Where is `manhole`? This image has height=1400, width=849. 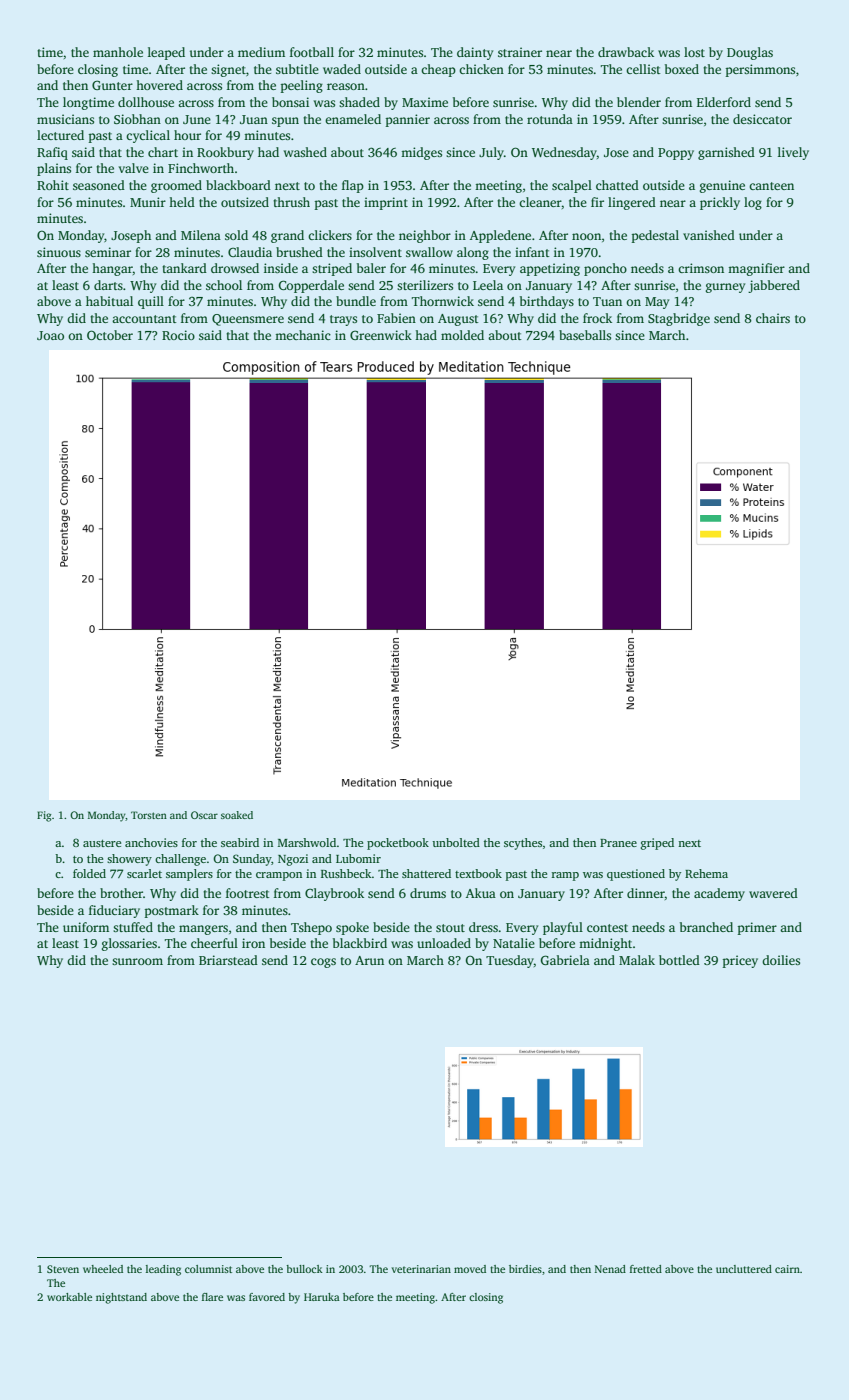
manhole is located at coordinates (118, 52).
